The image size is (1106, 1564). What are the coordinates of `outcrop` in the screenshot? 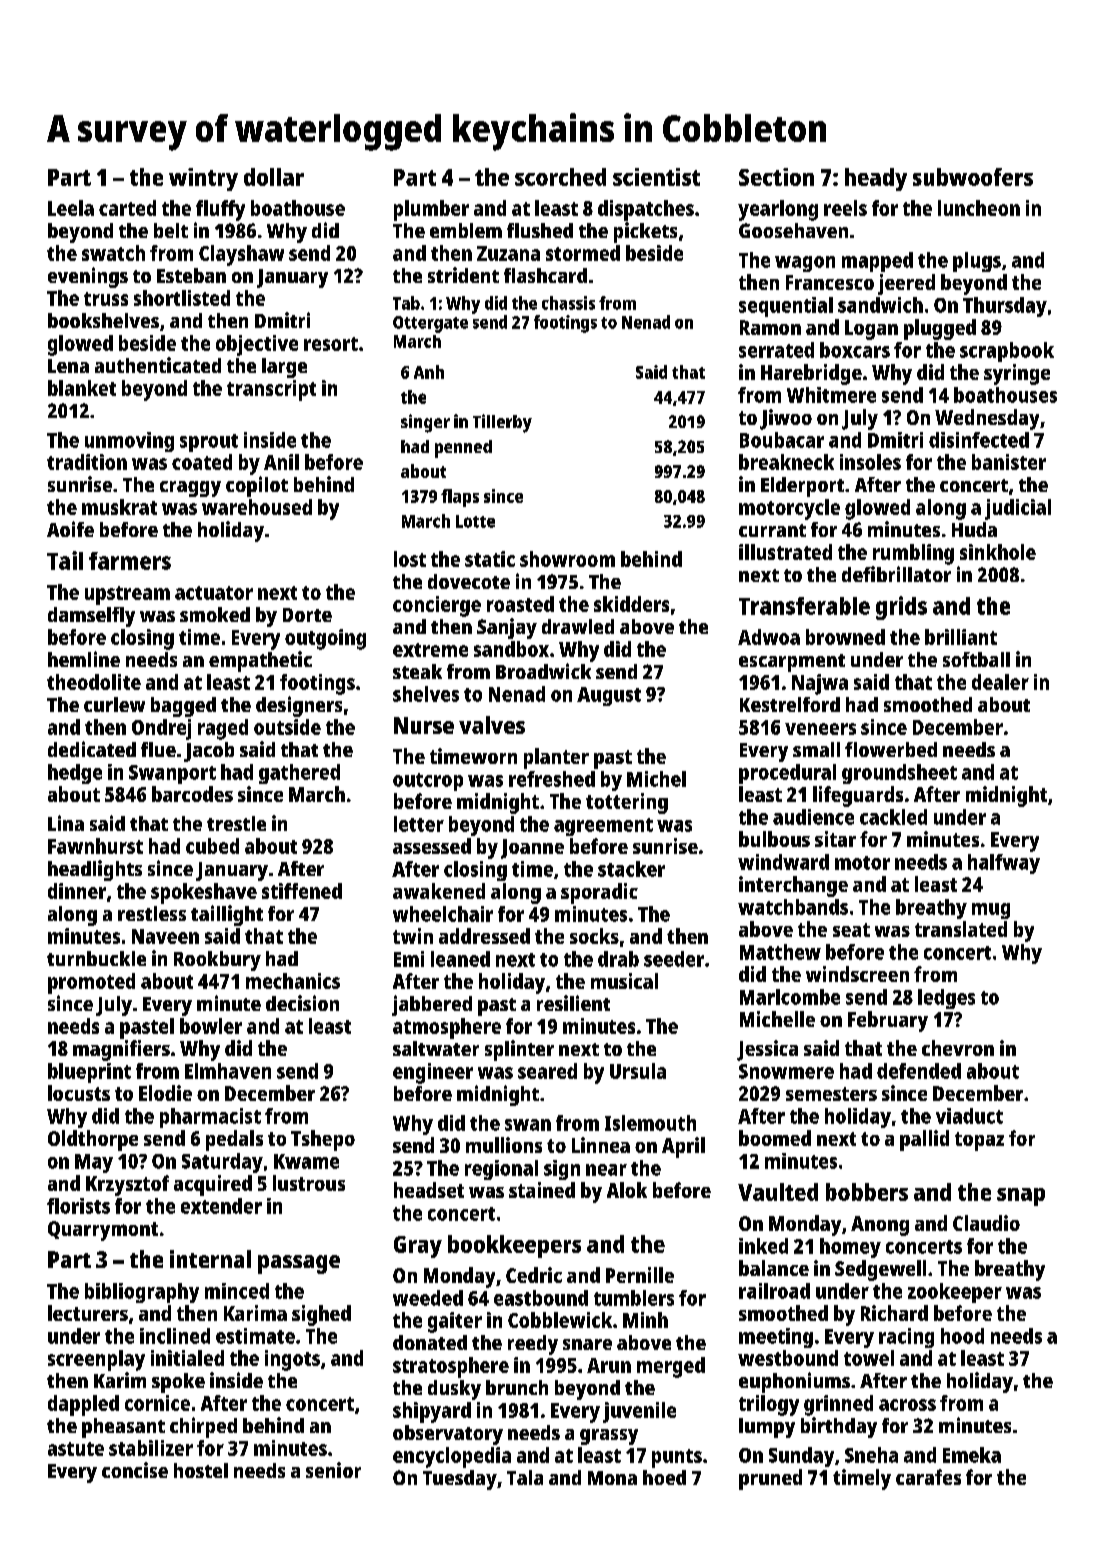 It's located at (428, 782).
